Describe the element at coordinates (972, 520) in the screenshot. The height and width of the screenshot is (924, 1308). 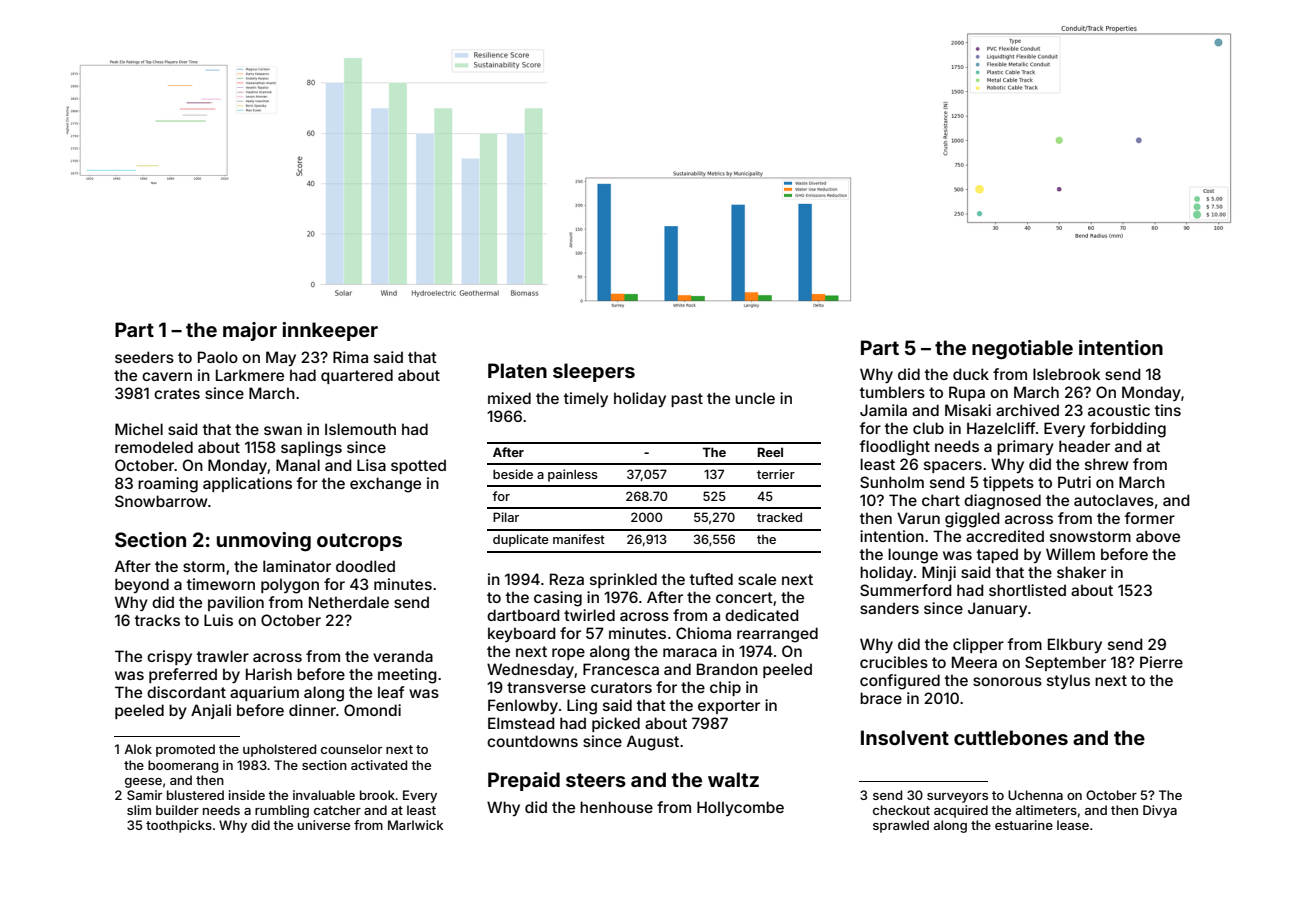
I see `giggled` at that location.
